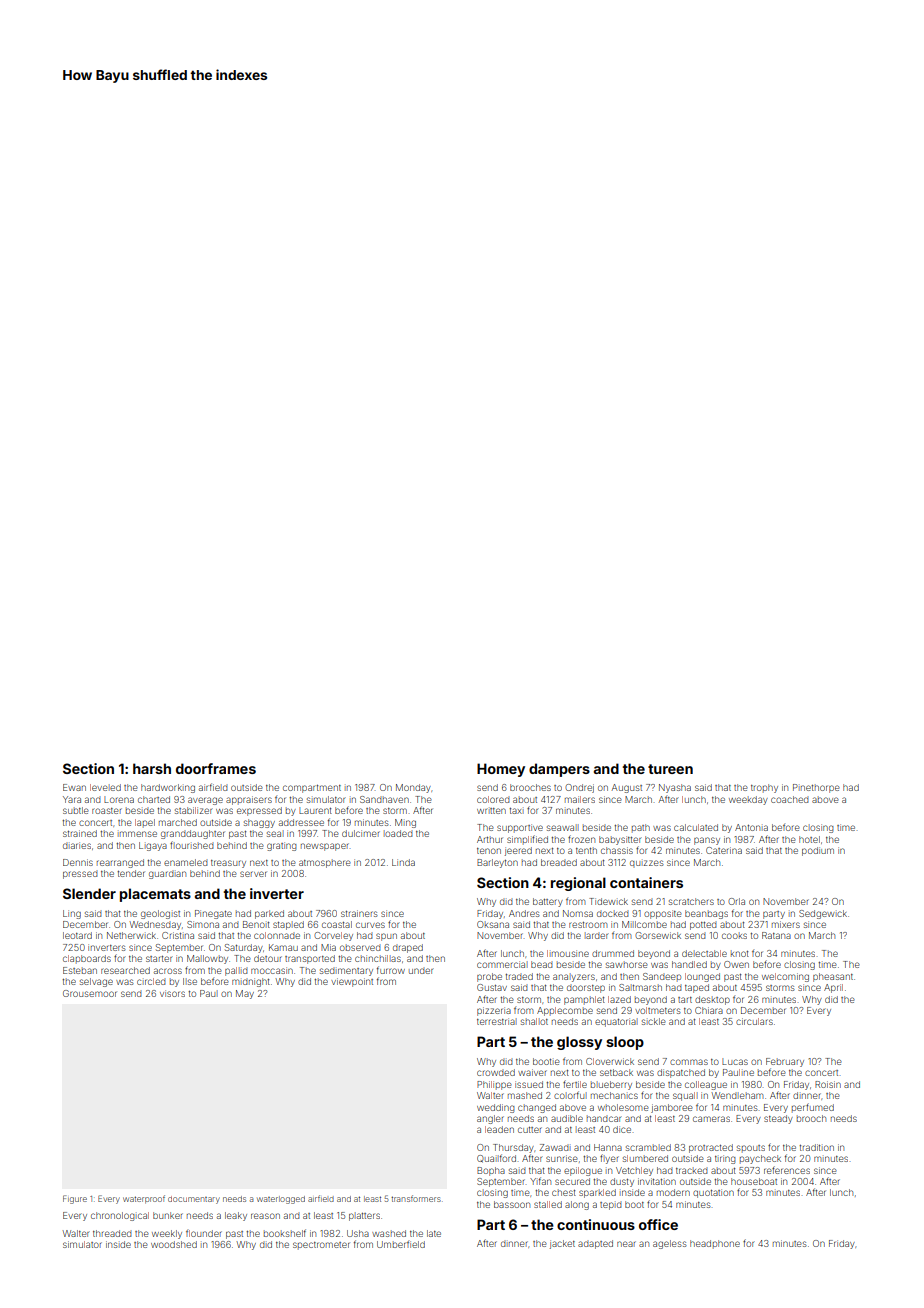 Image resolution: width=924 pixels, height=1308 pixels. What do you see at coordinates (512, 1204) in the page?
I see `bassoon` at bounding box center [512, 1204].
